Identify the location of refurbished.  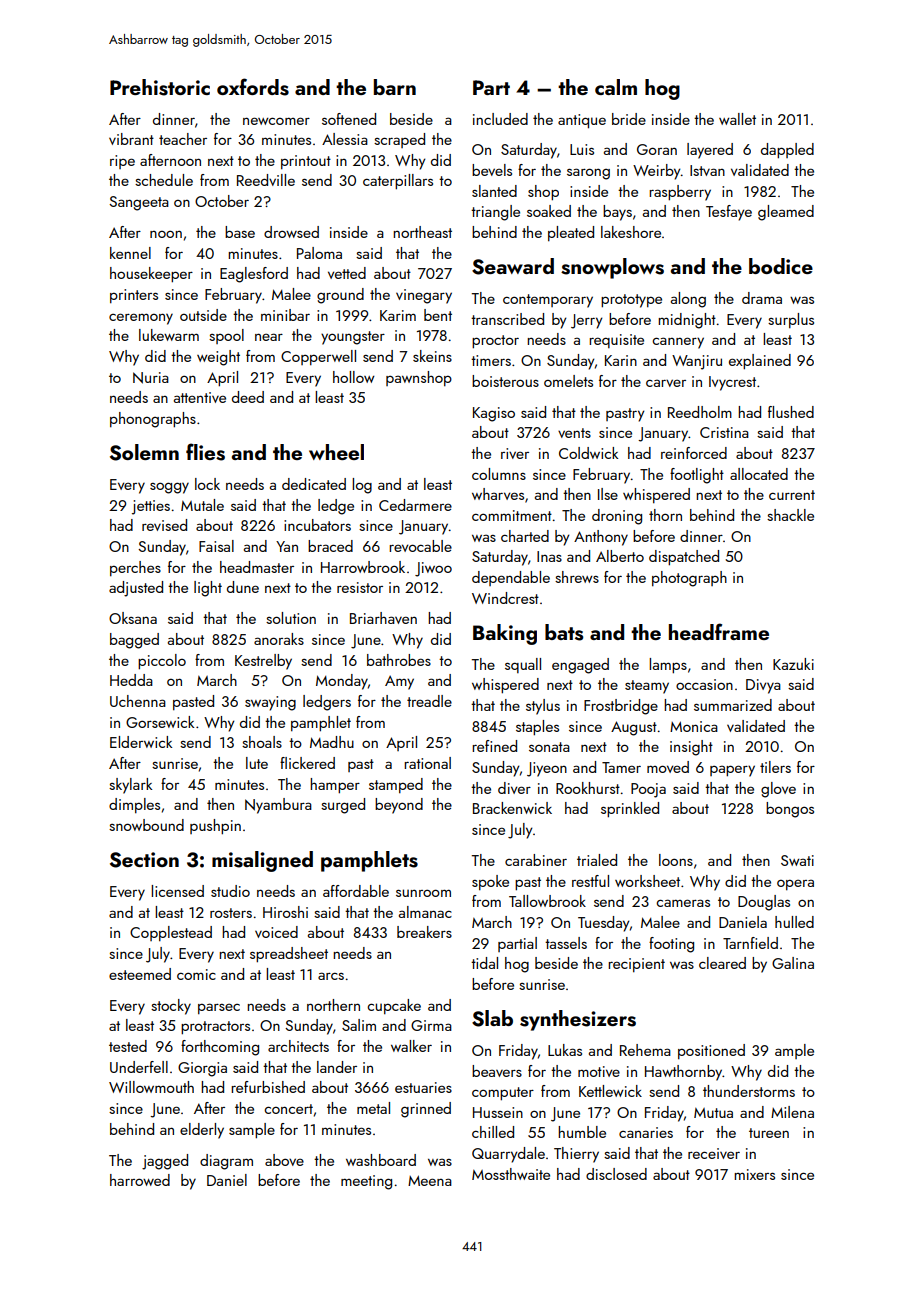
(268, 1087).
